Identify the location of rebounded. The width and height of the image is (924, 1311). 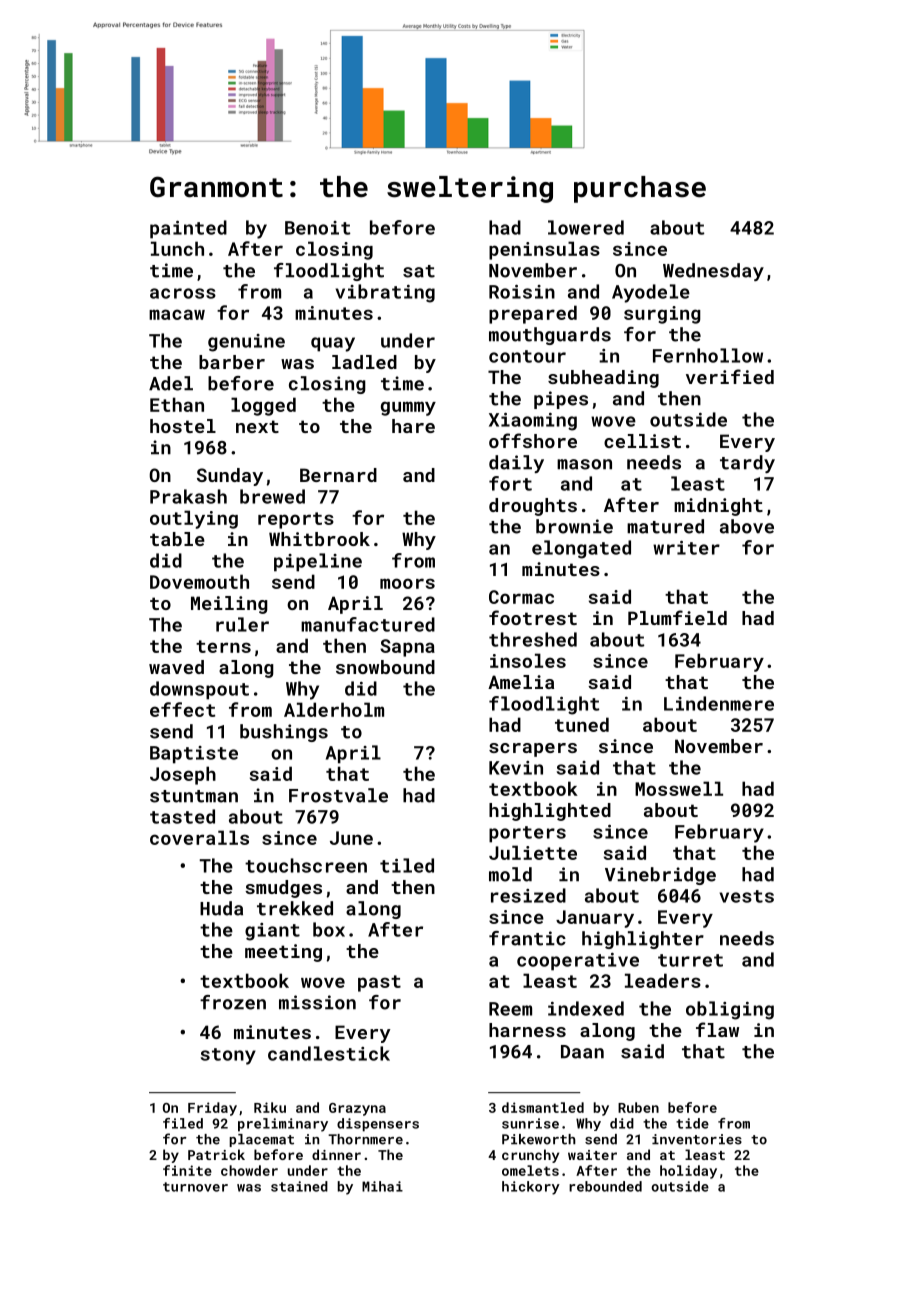
(605, 1186).
